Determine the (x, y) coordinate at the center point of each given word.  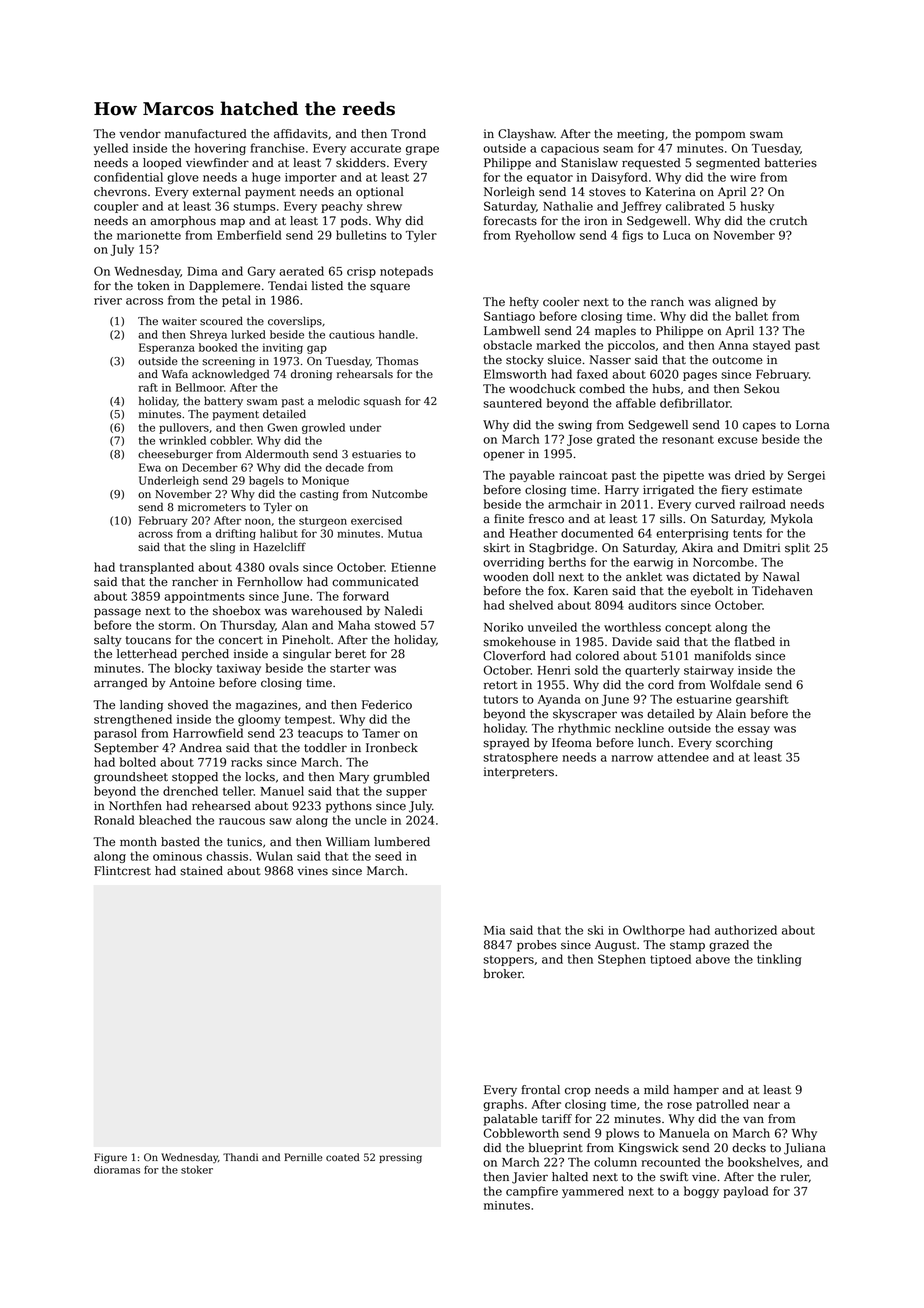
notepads (406, 272)
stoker (197, 1170)
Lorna (813, 425)
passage (117, 613)
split (797, 549)
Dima (203, 271)
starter (350, 668)
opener (504, 456)
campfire (532, 1192)
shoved (188, 705)
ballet (751, 316)
